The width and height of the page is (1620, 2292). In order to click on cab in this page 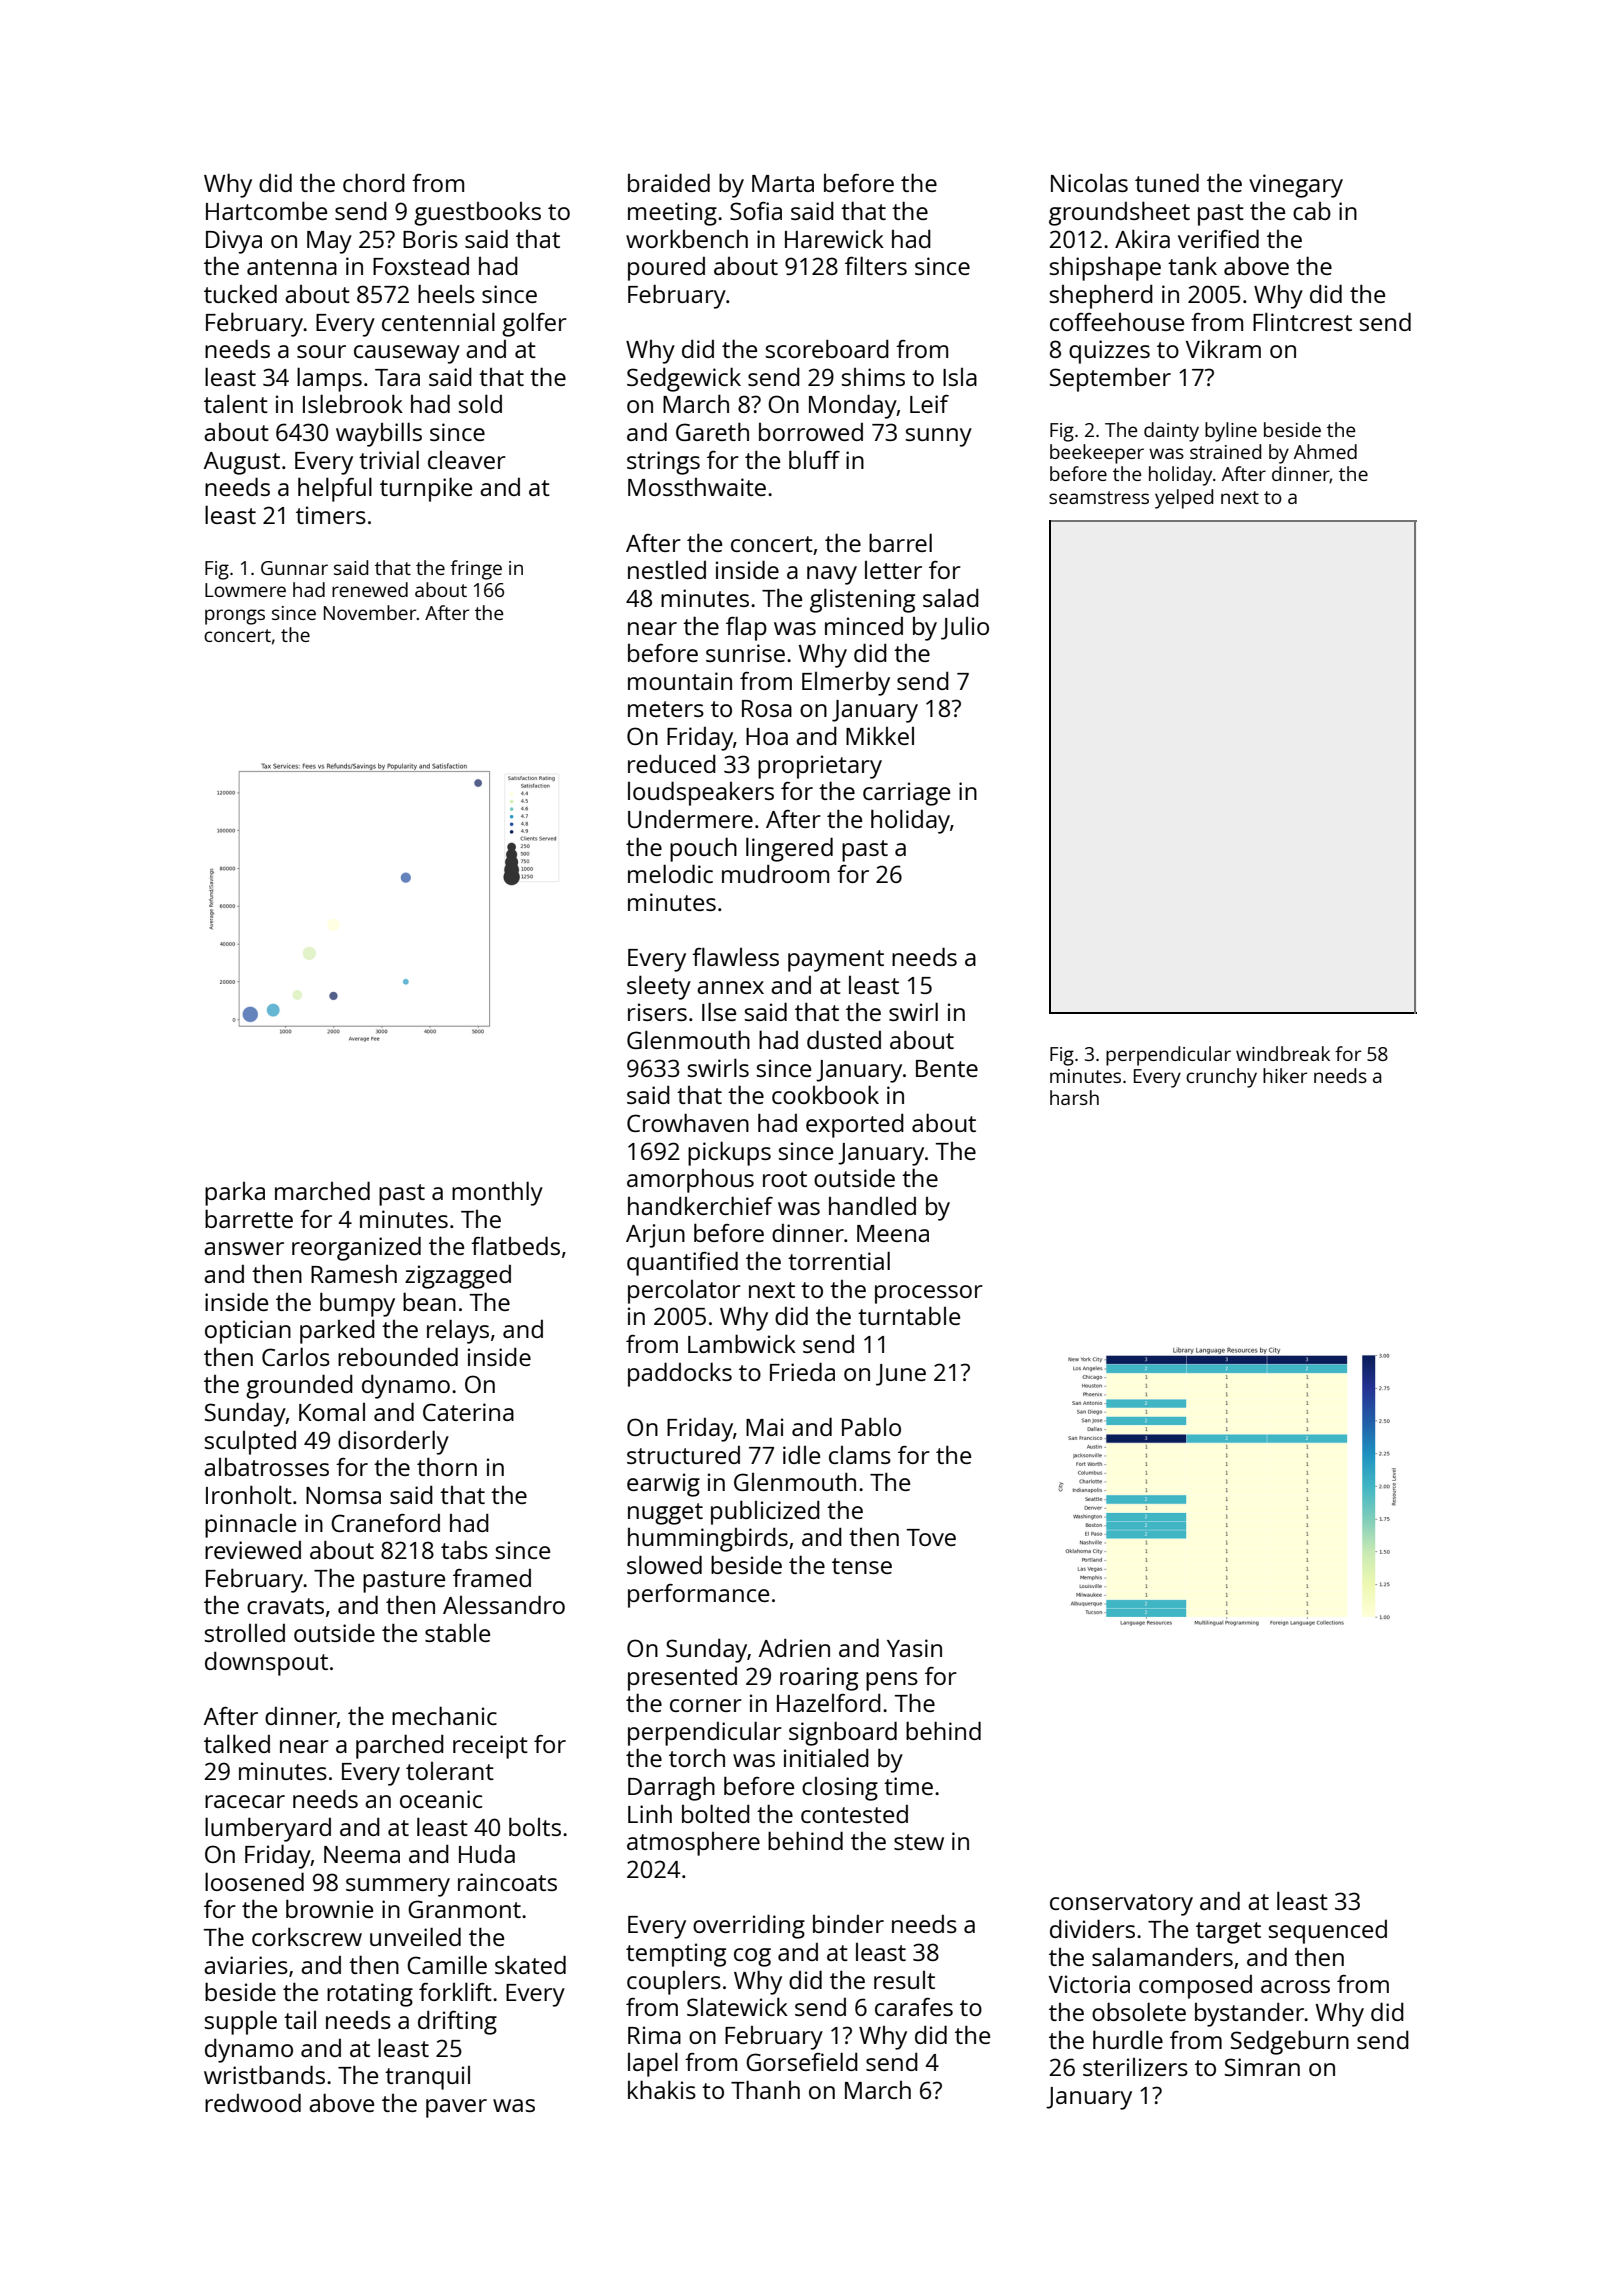, I will do `click(1312, 211)`.
